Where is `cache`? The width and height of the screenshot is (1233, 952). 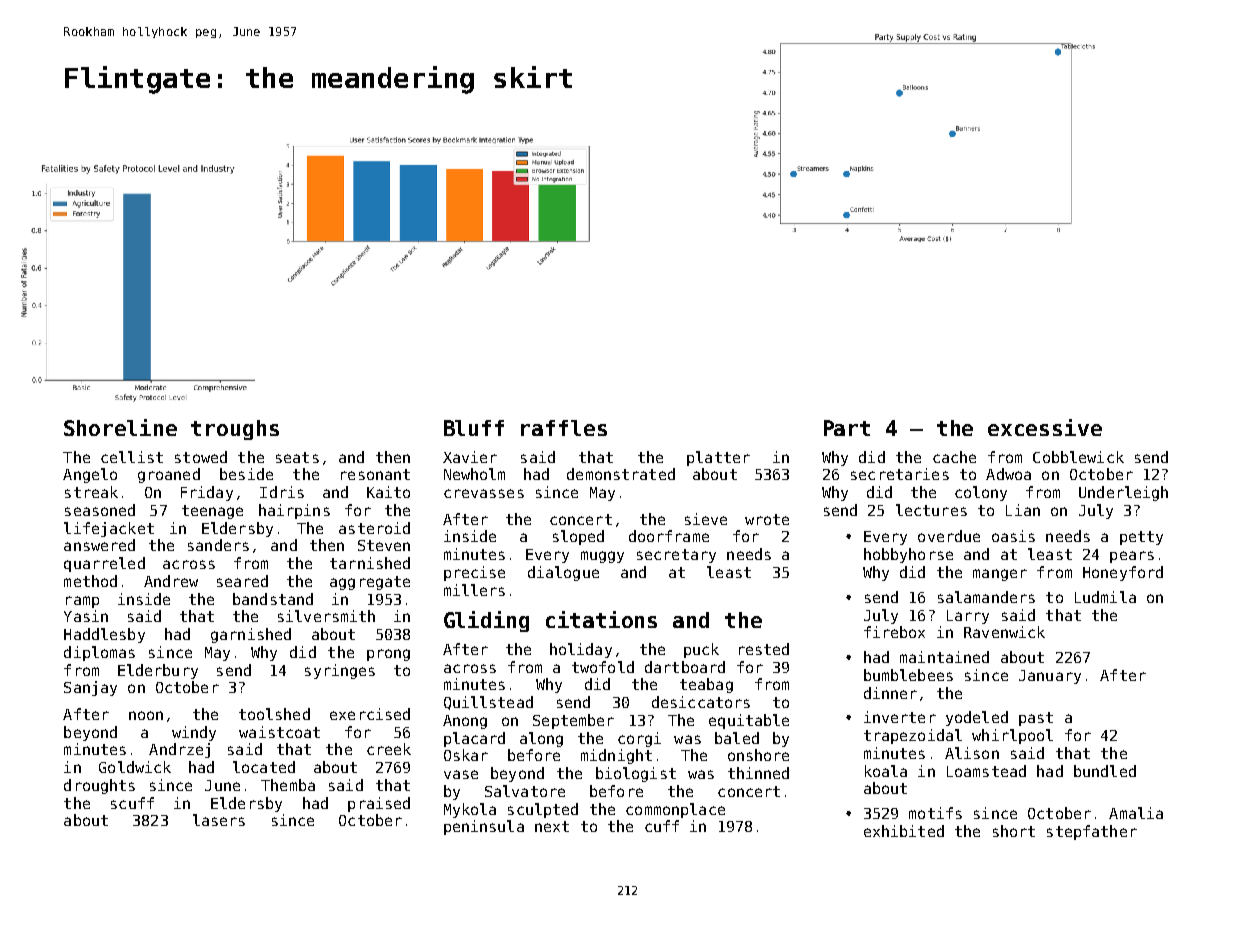
cache is located at coordinates (954, 457).
